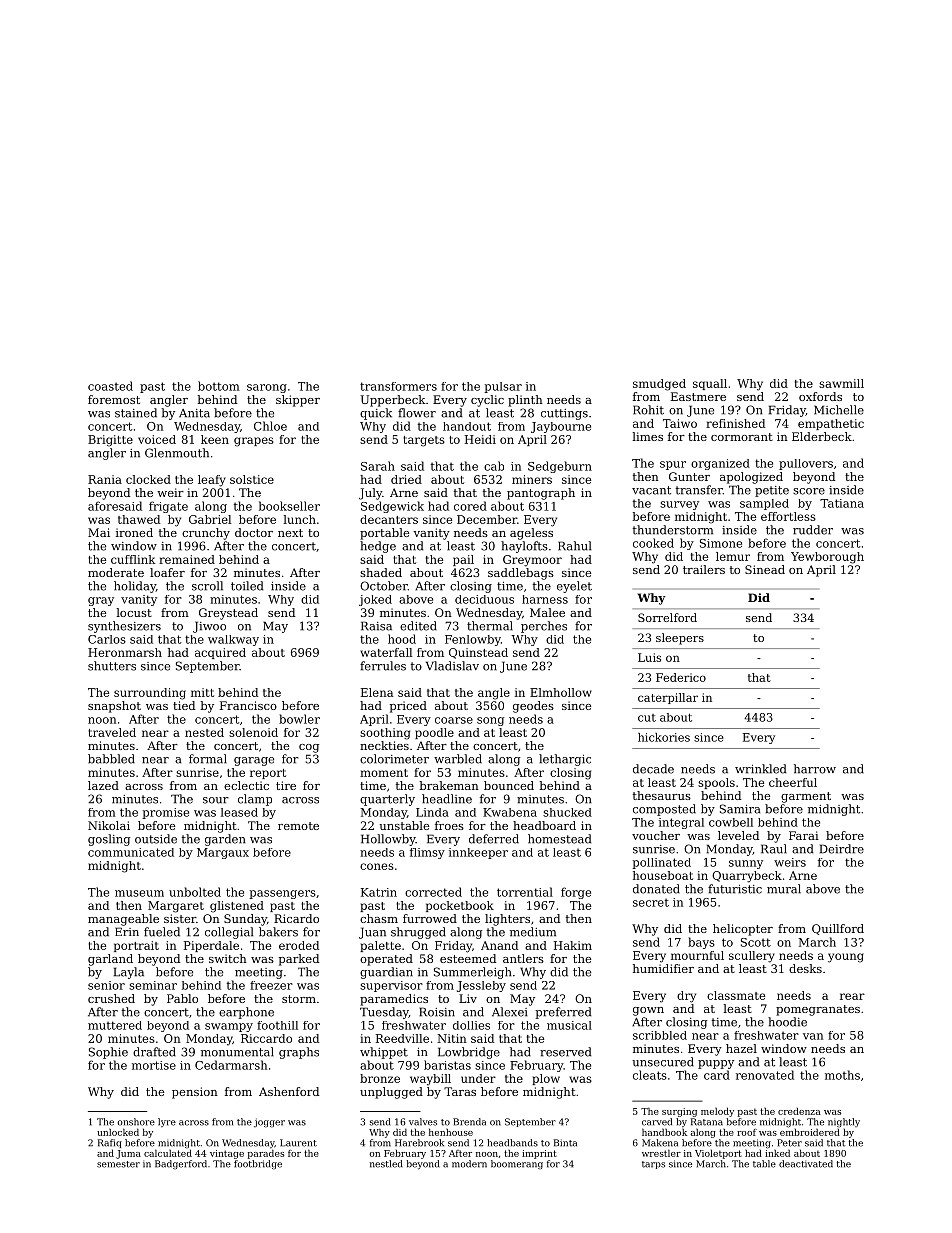 This screenshot has height=1233, width=952. What do you see at coordinates (659, 385) in the screenshot?
I see `smudged` at bounding box center [659, 385].
